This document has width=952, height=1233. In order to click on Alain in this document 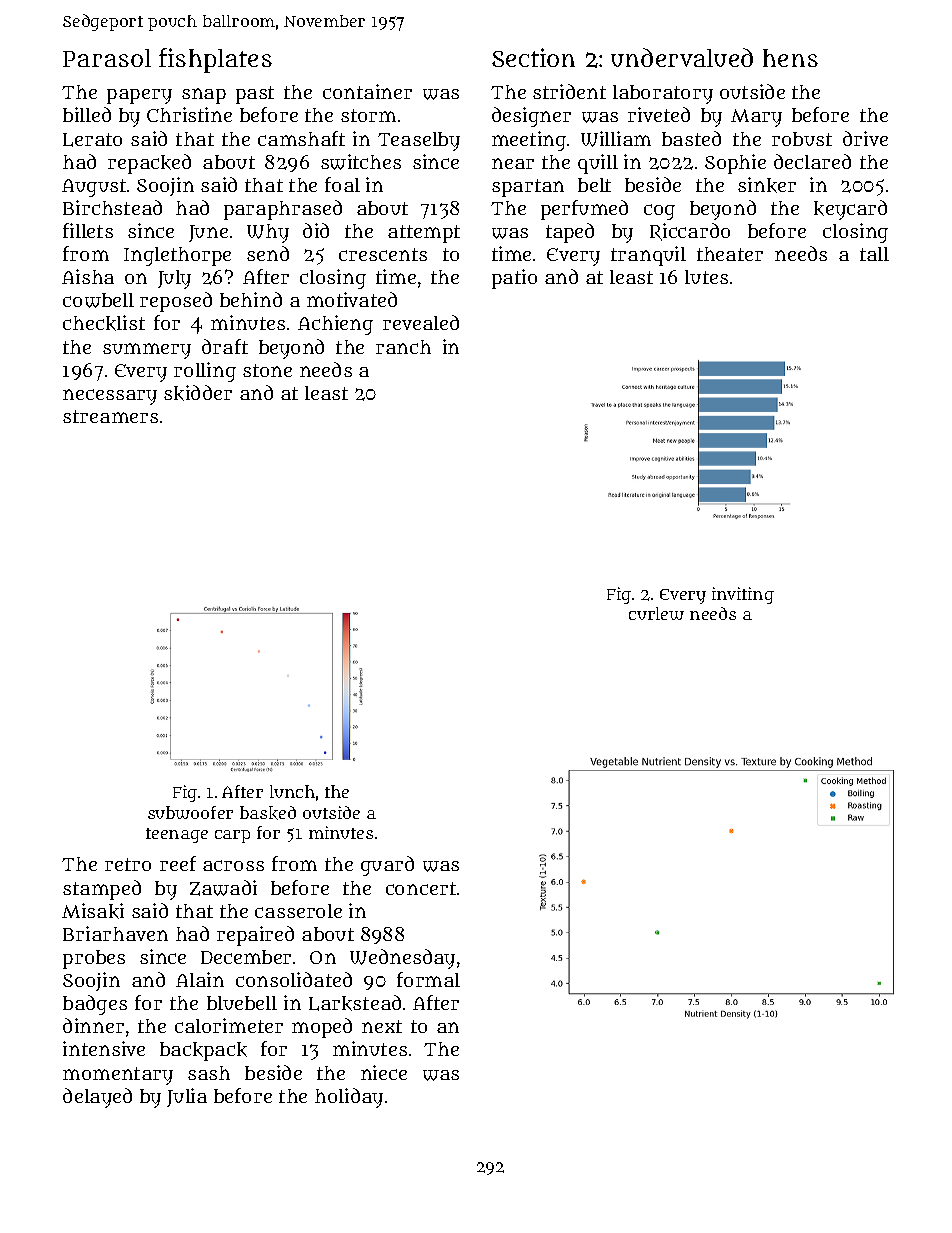, I will do `click(200, 979)`.
